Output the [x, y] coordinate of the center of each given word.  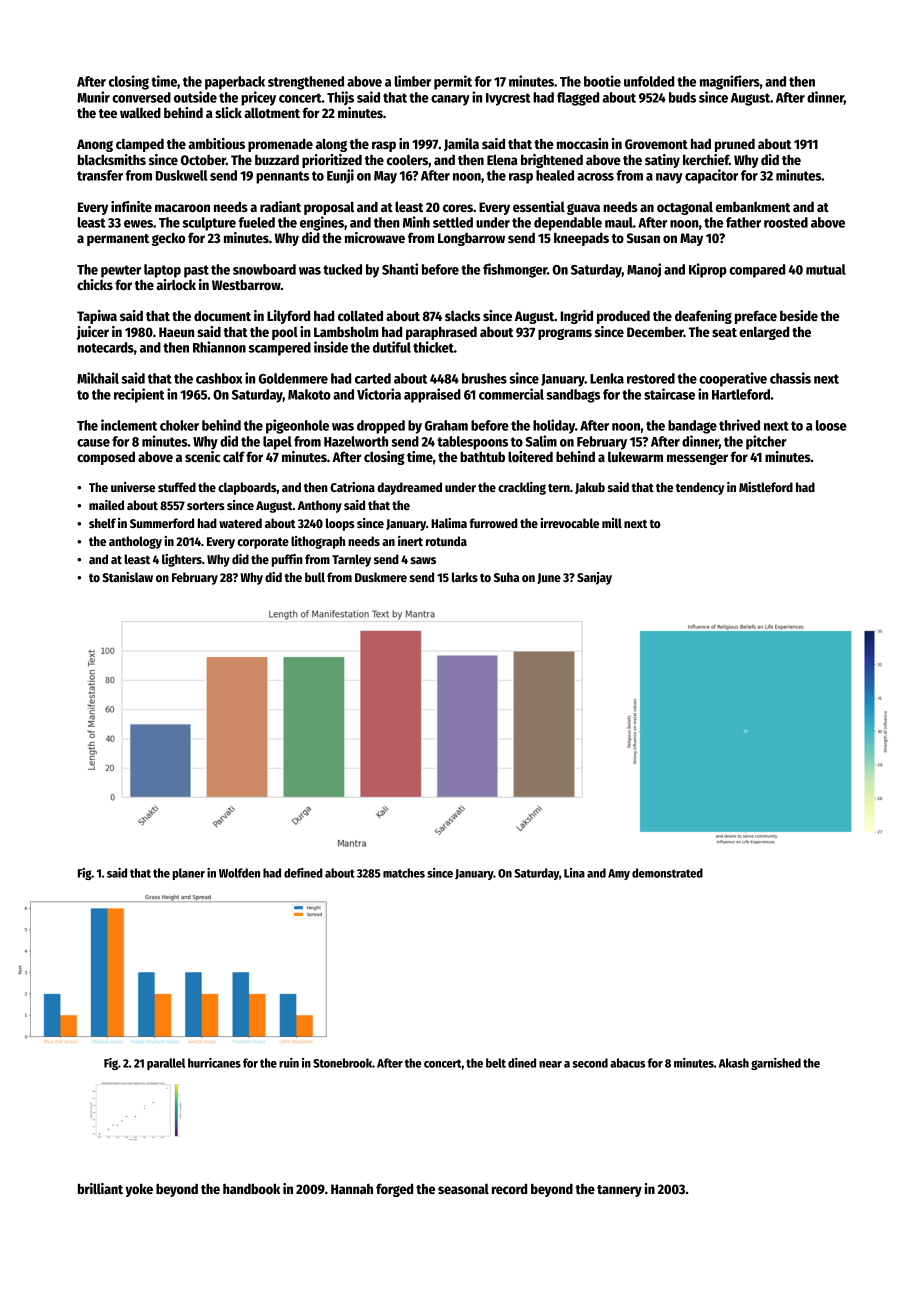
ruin [289, 1063]
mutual [826, 269]
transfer [100, 175]
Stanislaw [127, 577]
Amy [619, 874]
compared [757, 271]
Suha [506, 577]
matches [404, 873]
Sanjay [594, 578]
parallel [166, 1064]
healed [555, 175]
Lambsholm [346, 331]
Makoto [309, 394]
